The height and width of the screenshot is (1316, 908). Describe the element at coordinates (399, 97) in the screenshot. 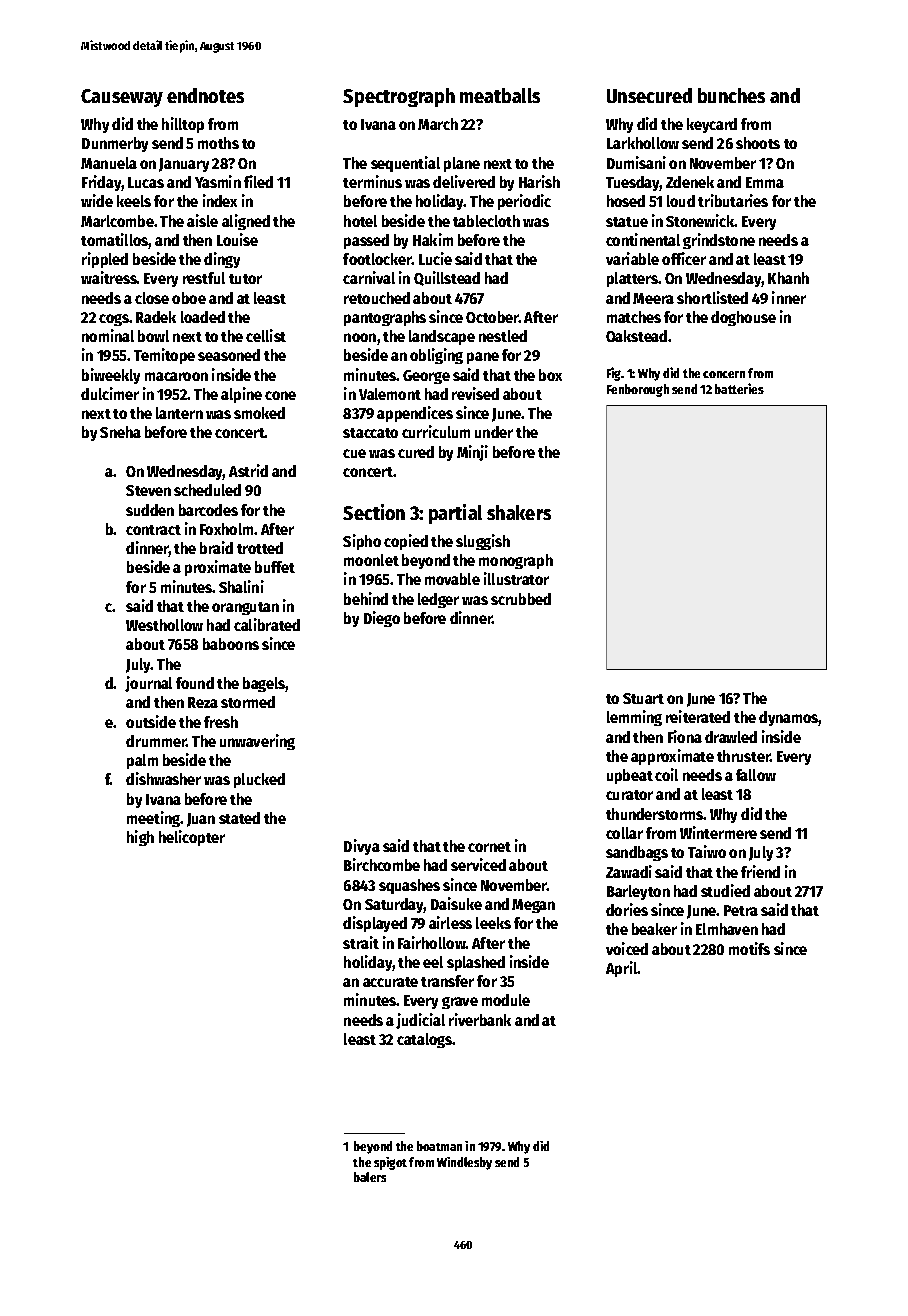

I see `Spectrograph` at that location.
